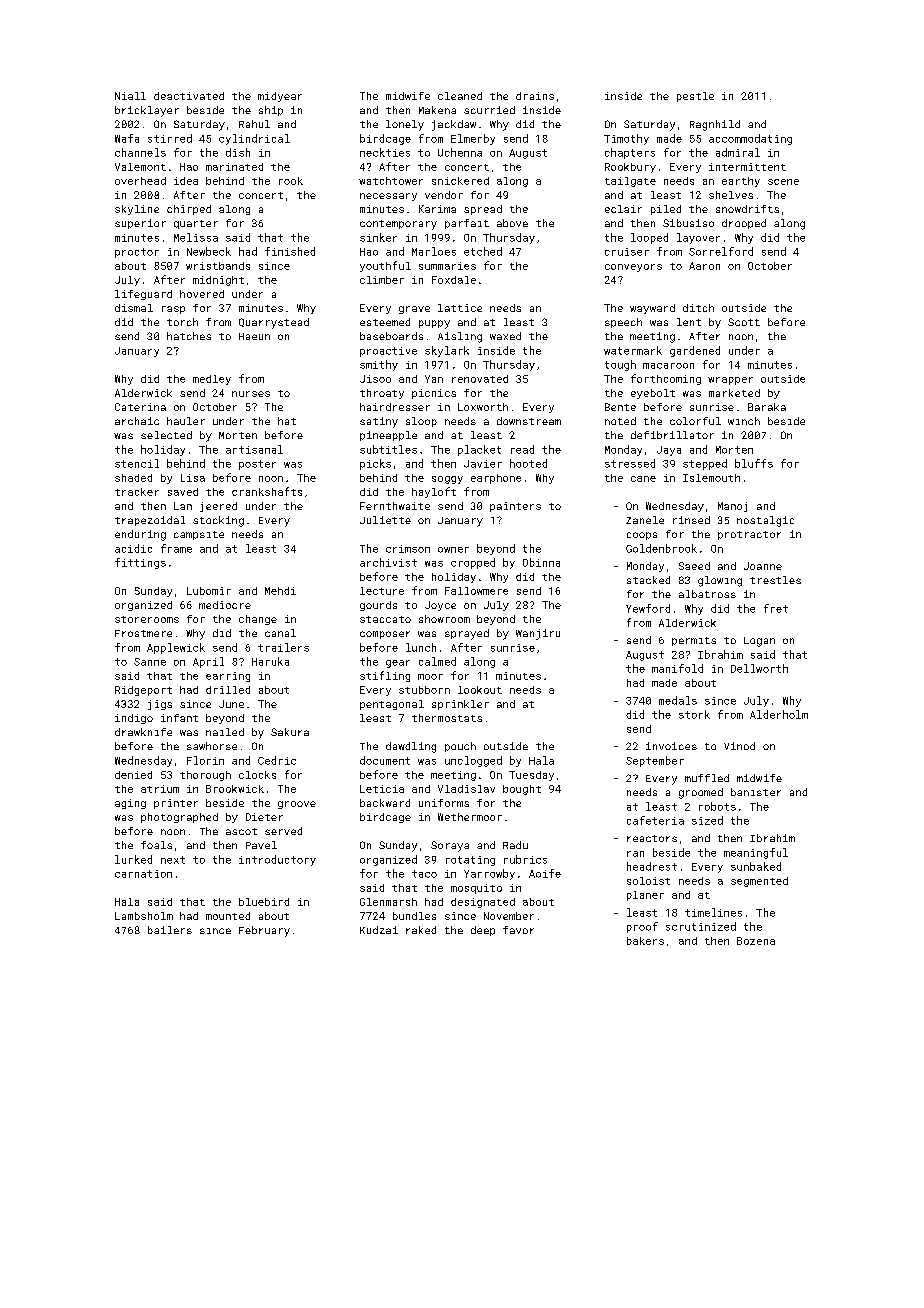 Image resolution: width=924 pixels, height=1308 pixels. Describe the element at coordinates (649, 238) in the document. I see `looped` at that location.
